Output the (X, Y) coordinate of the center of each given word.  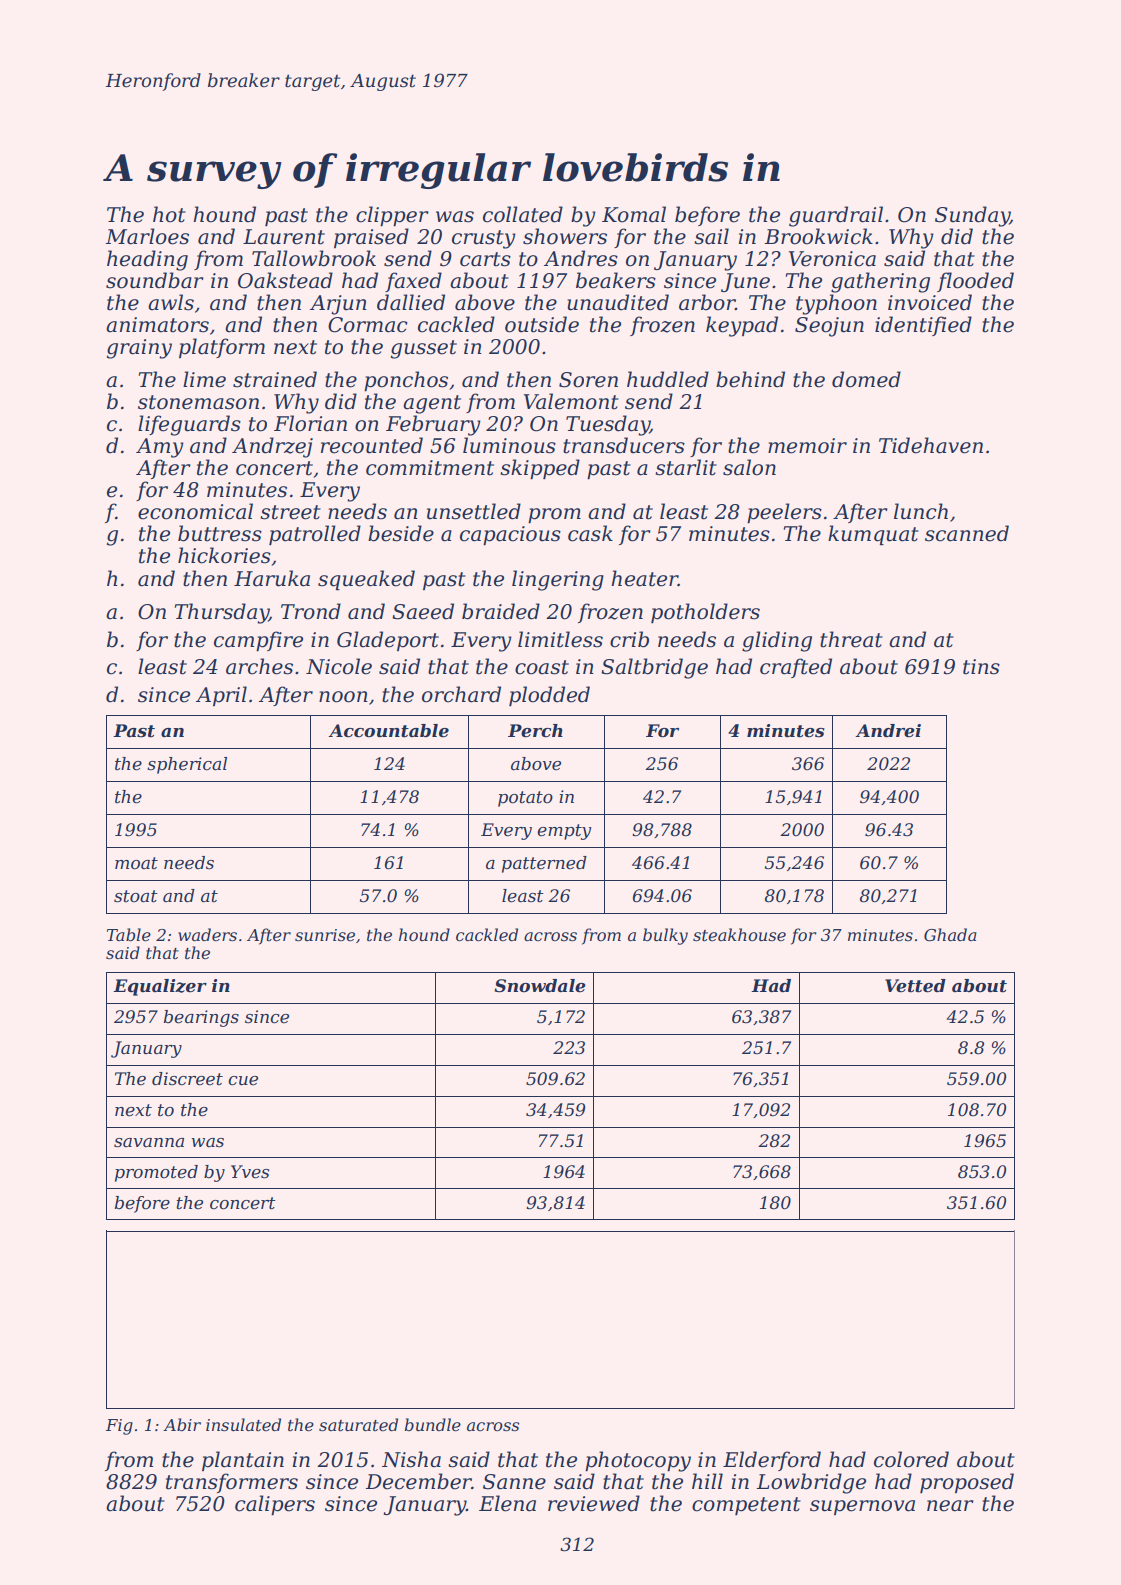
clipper (392, 216)
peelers (784, 513)
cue (243, 1081)
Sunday (972, 216)
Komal (634, 214)
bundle (433, 1424)
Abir (182, 1424)
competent (746, 1506)
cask (590, 533)
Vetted (915, 986)
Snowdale (540, 986)
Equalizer (160, 987)
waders (207, 934)
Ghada (950, 935)
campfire (258, 641)
